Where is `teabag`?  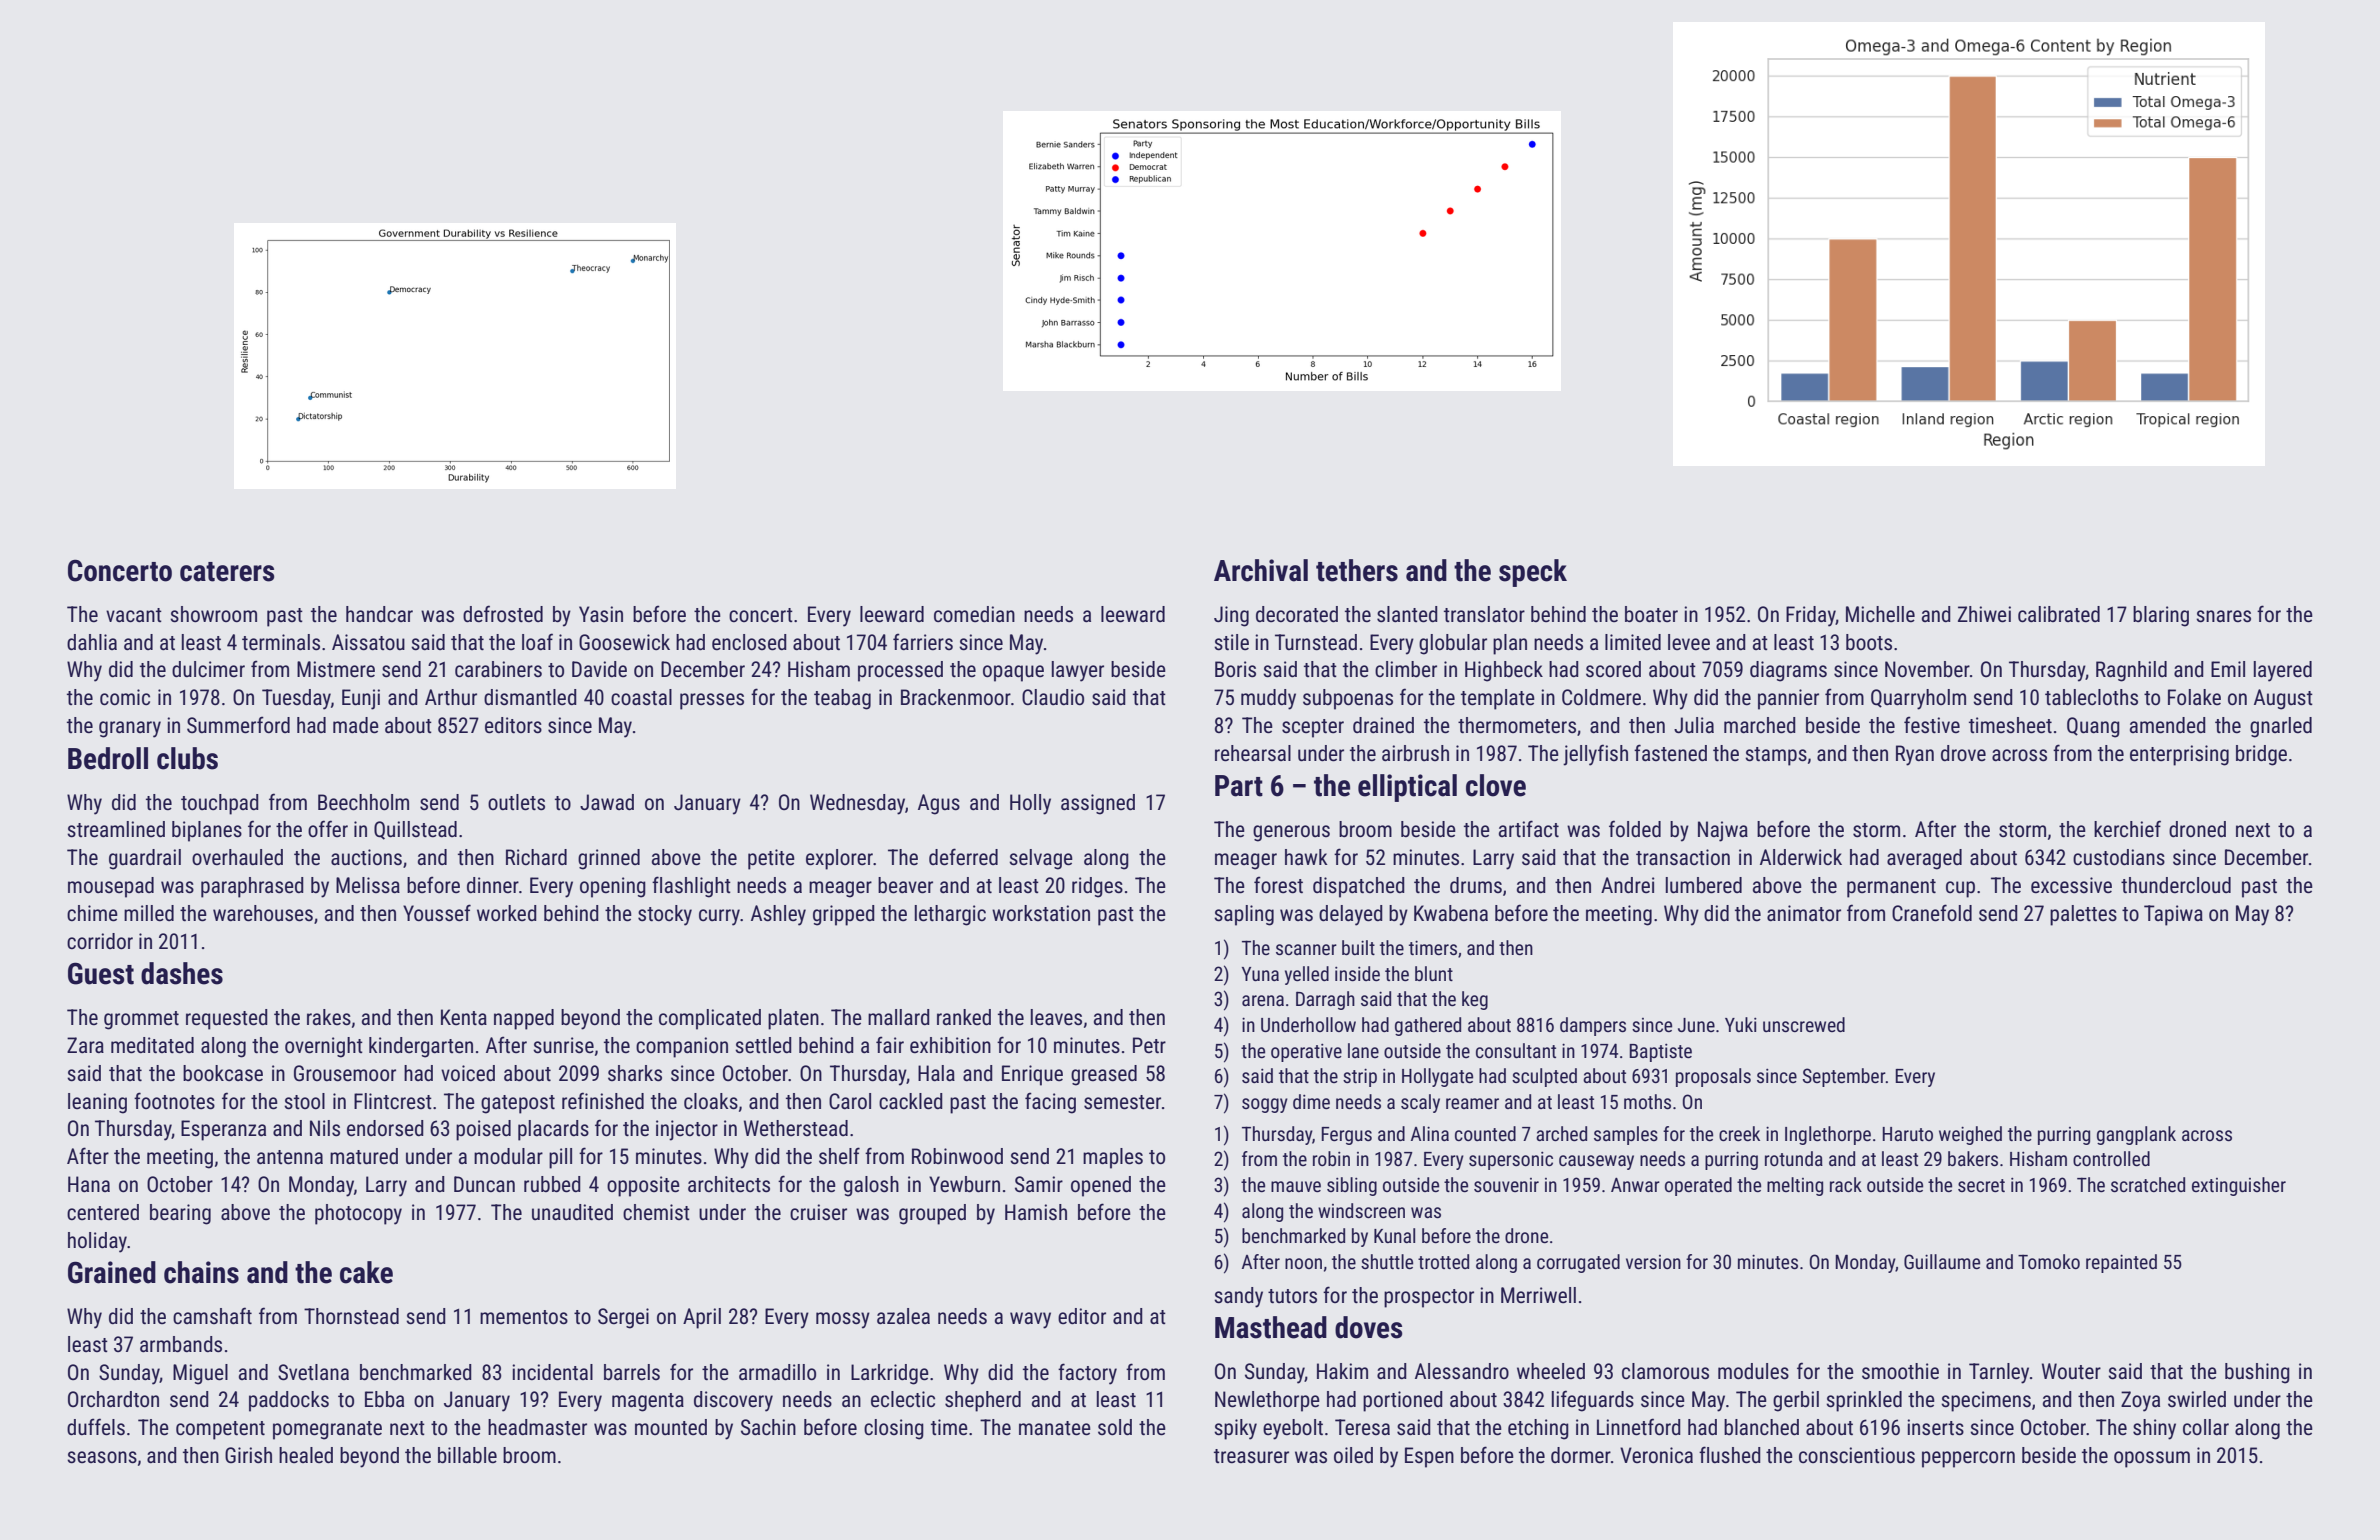 teabag is located at coordinates (842, 699).
